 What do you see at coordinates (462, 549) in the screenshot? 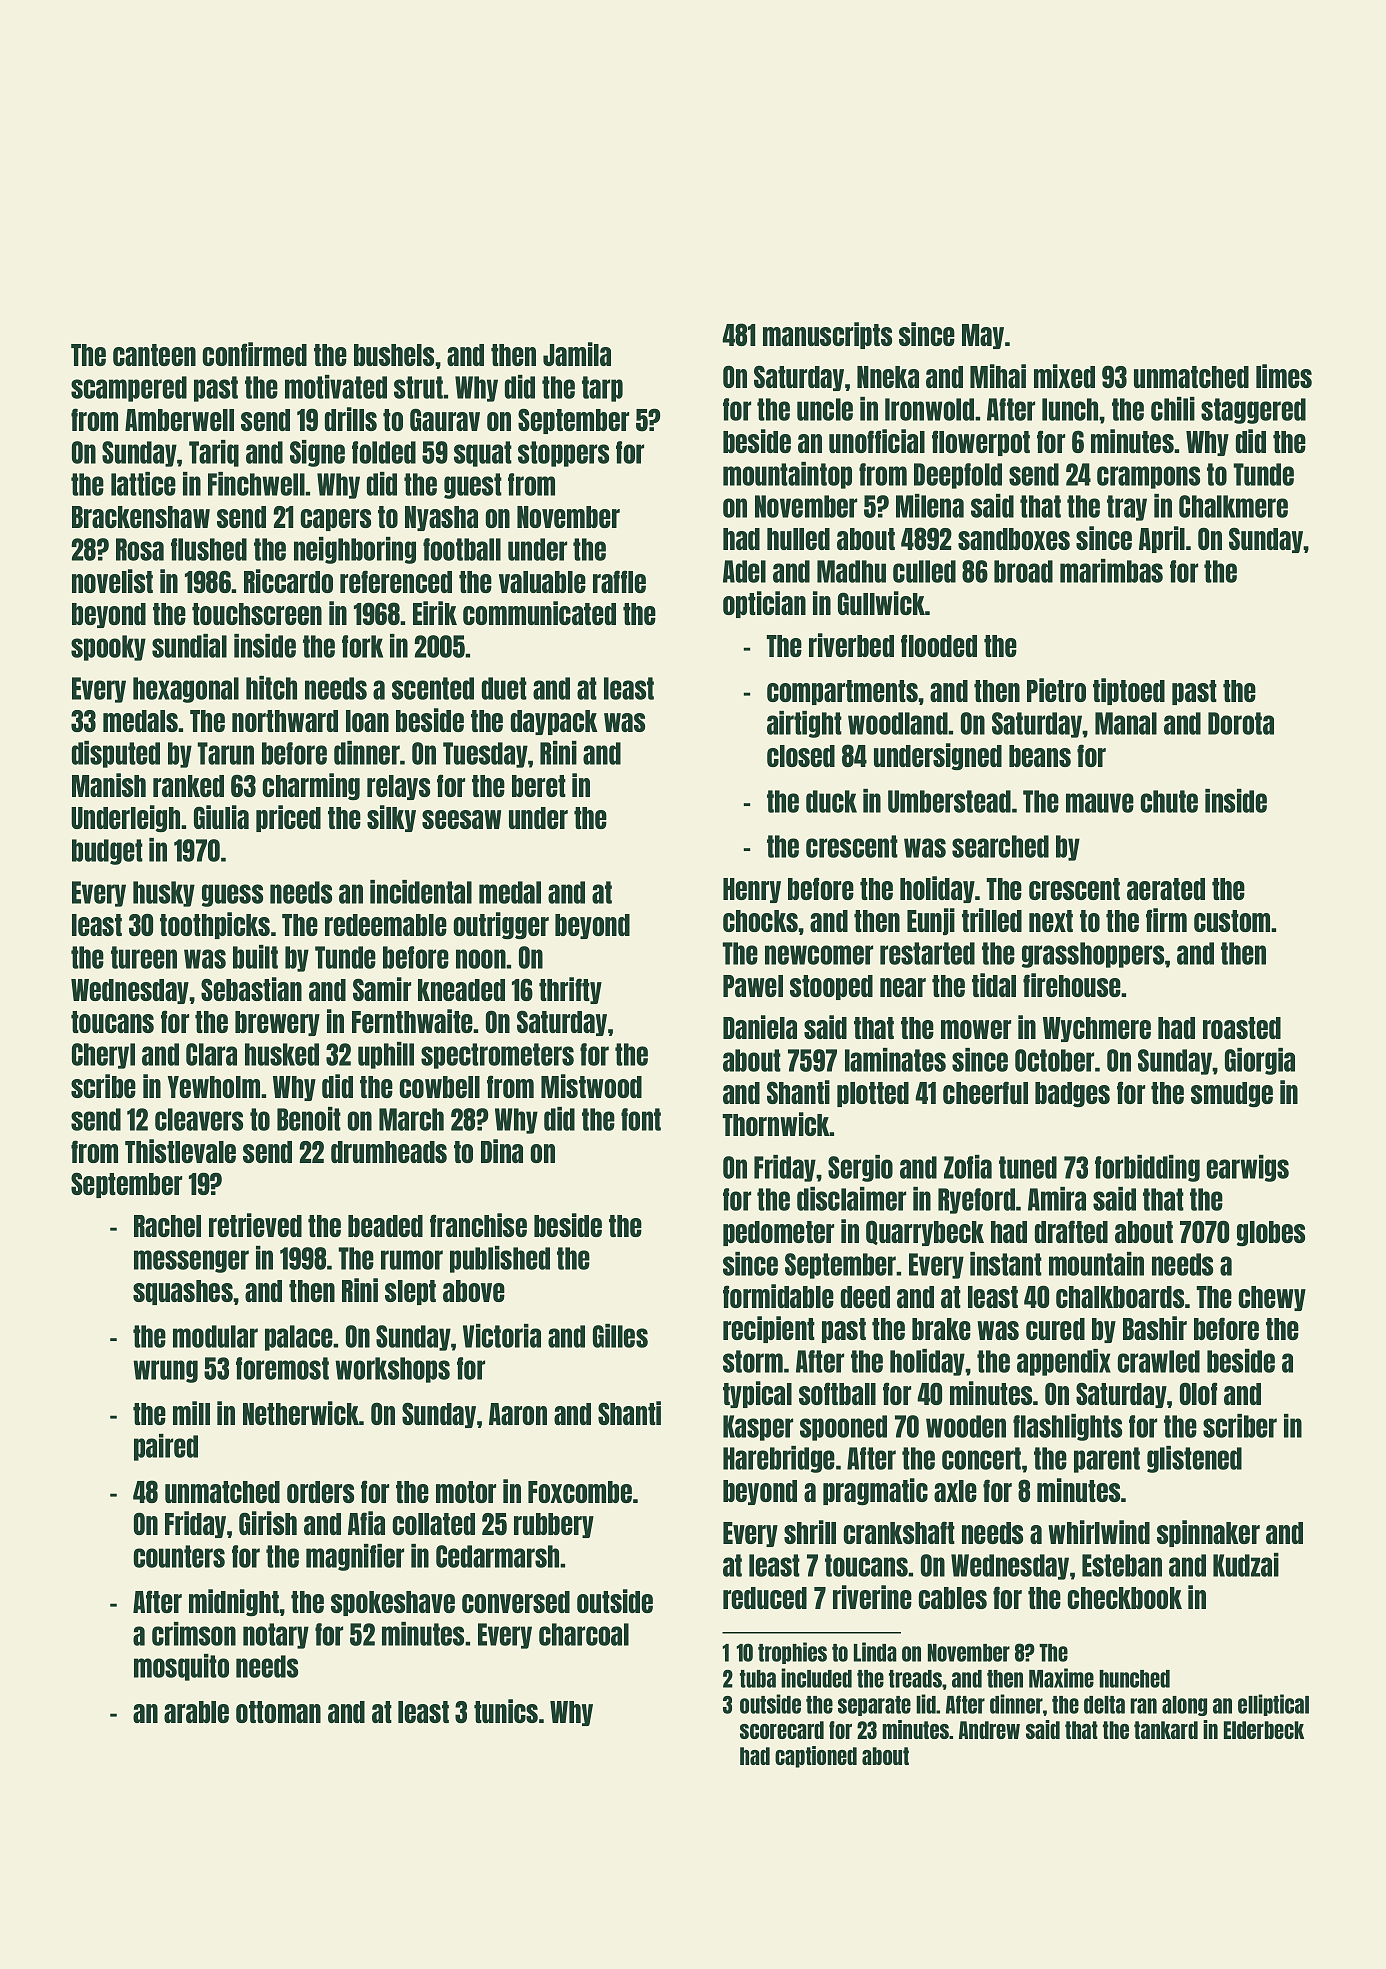
I see `football` at bounding box center [462, 549].
